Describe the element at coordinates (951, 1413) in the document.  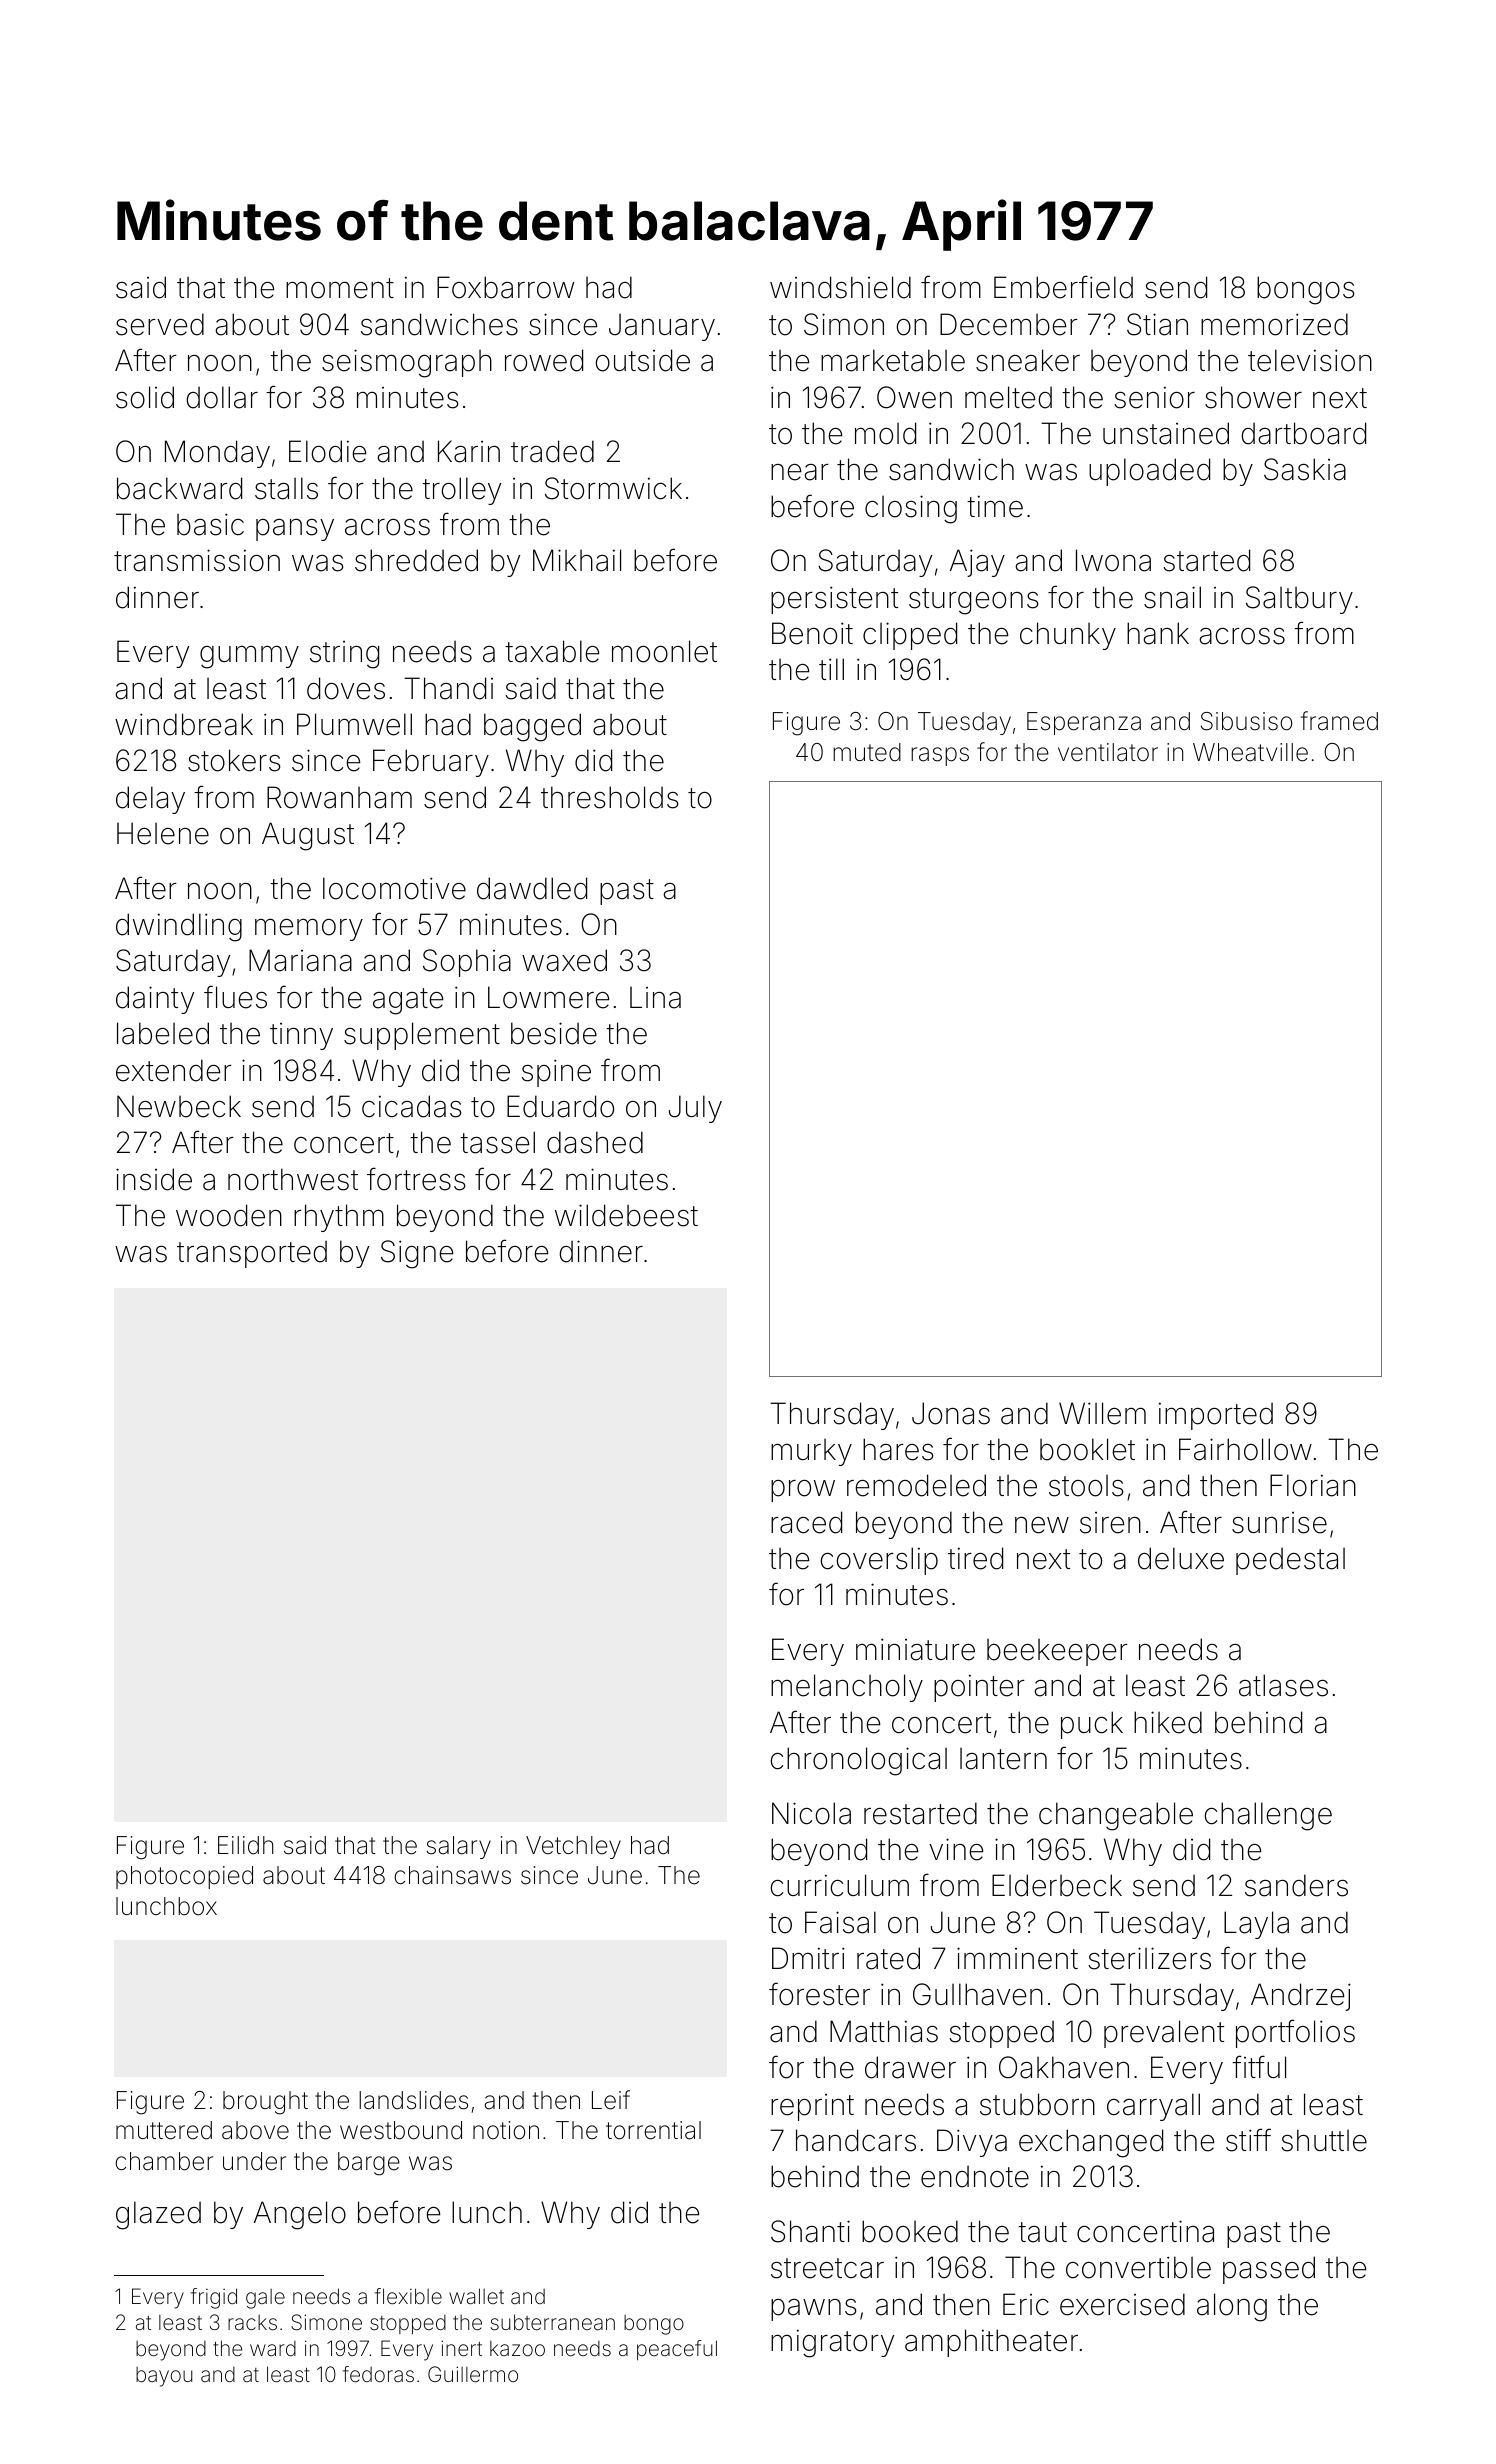
I see `Jonas` at that location.
